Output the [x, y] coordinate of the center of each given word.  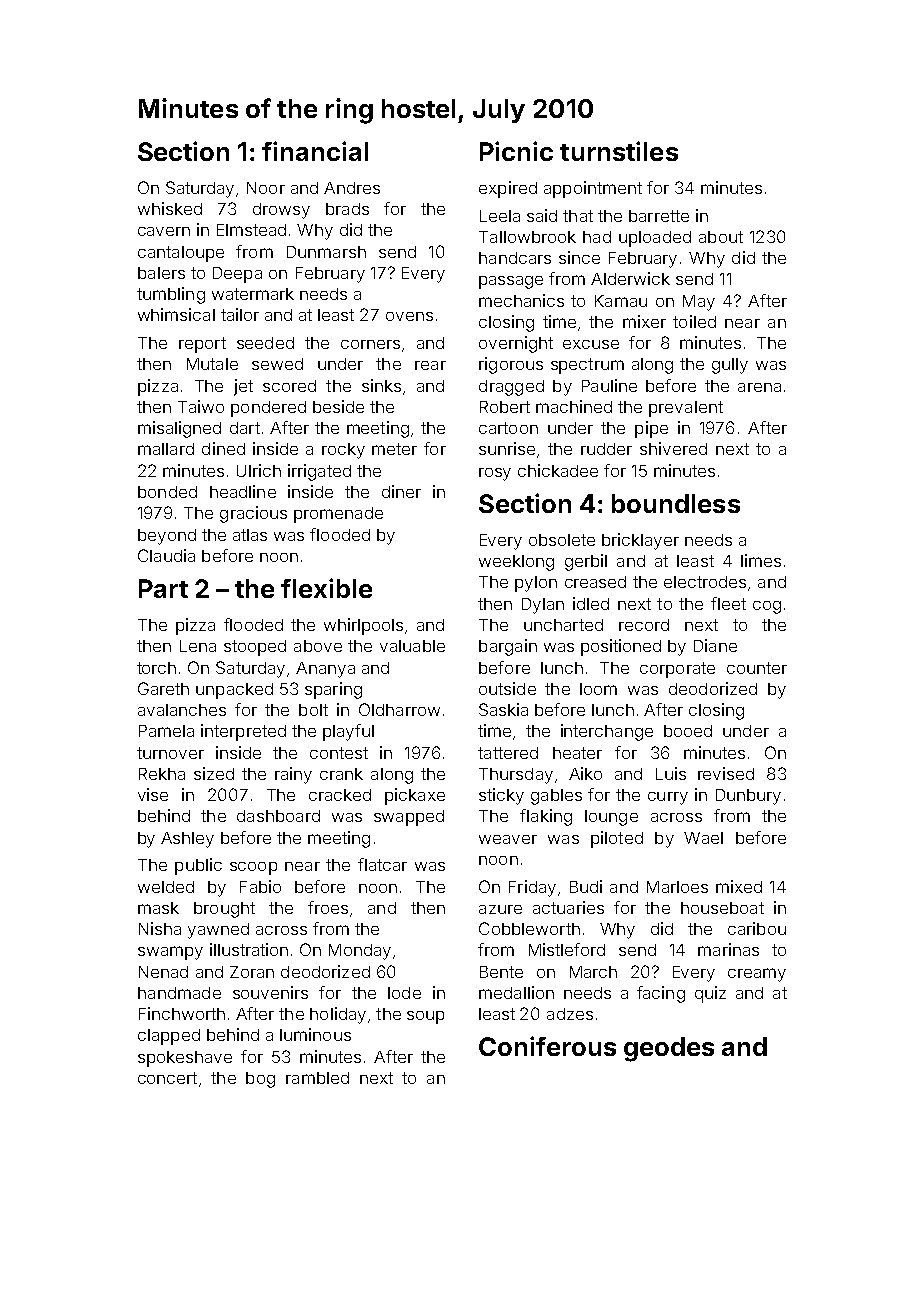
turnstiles [619, 151]
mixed [739, 886]
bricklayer [640, 541]
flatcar [382, 864]
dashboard [278, 816]
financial [315, 151]
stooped [255, 648]
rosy [495, 474]
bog [260, 1080]
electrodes [705, 582]
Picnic [516, 151]
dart [245, 428]
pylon [536, 584]
